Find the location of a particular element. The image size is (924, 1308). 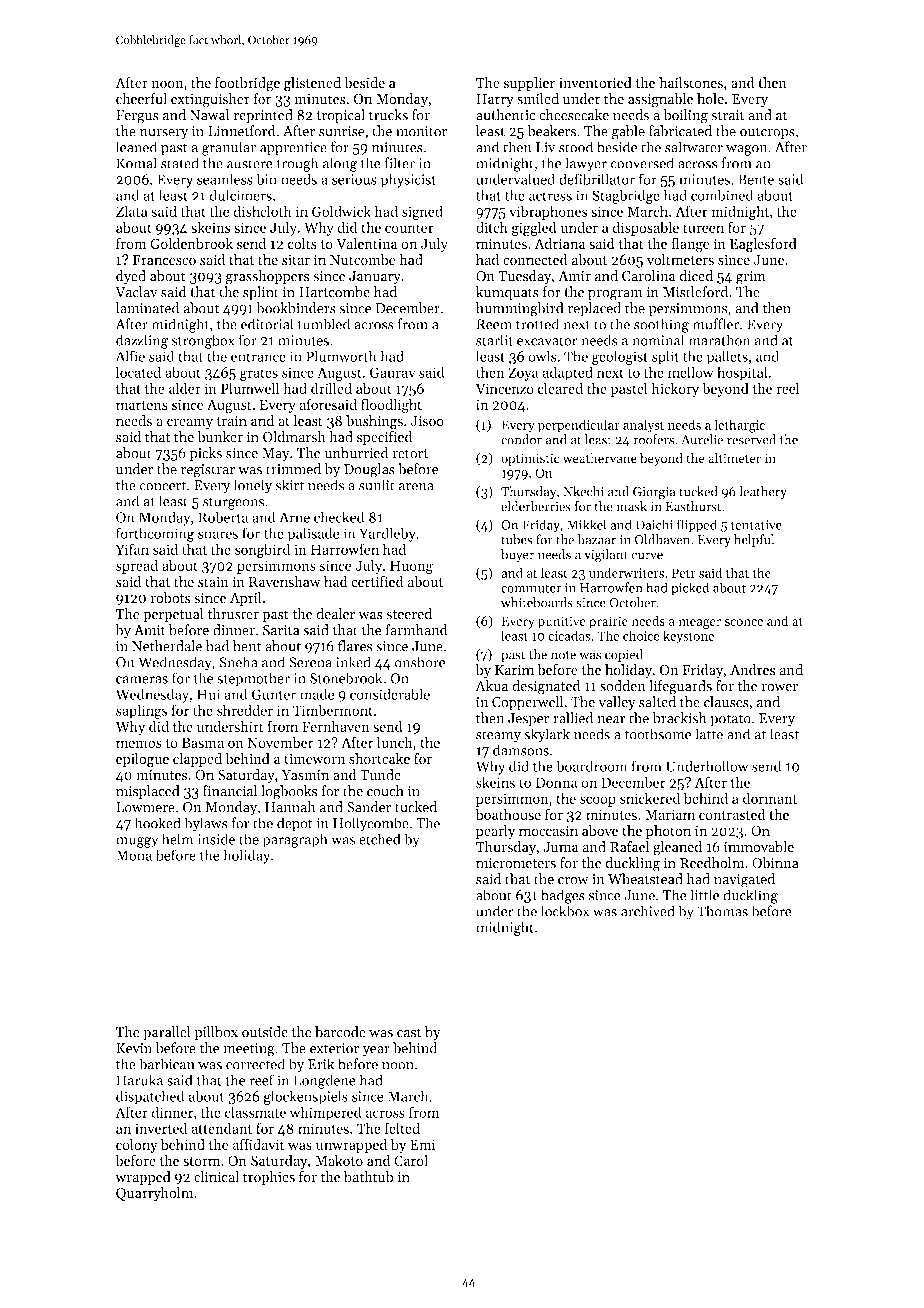

Petr is located at coordinates (684, 573).
